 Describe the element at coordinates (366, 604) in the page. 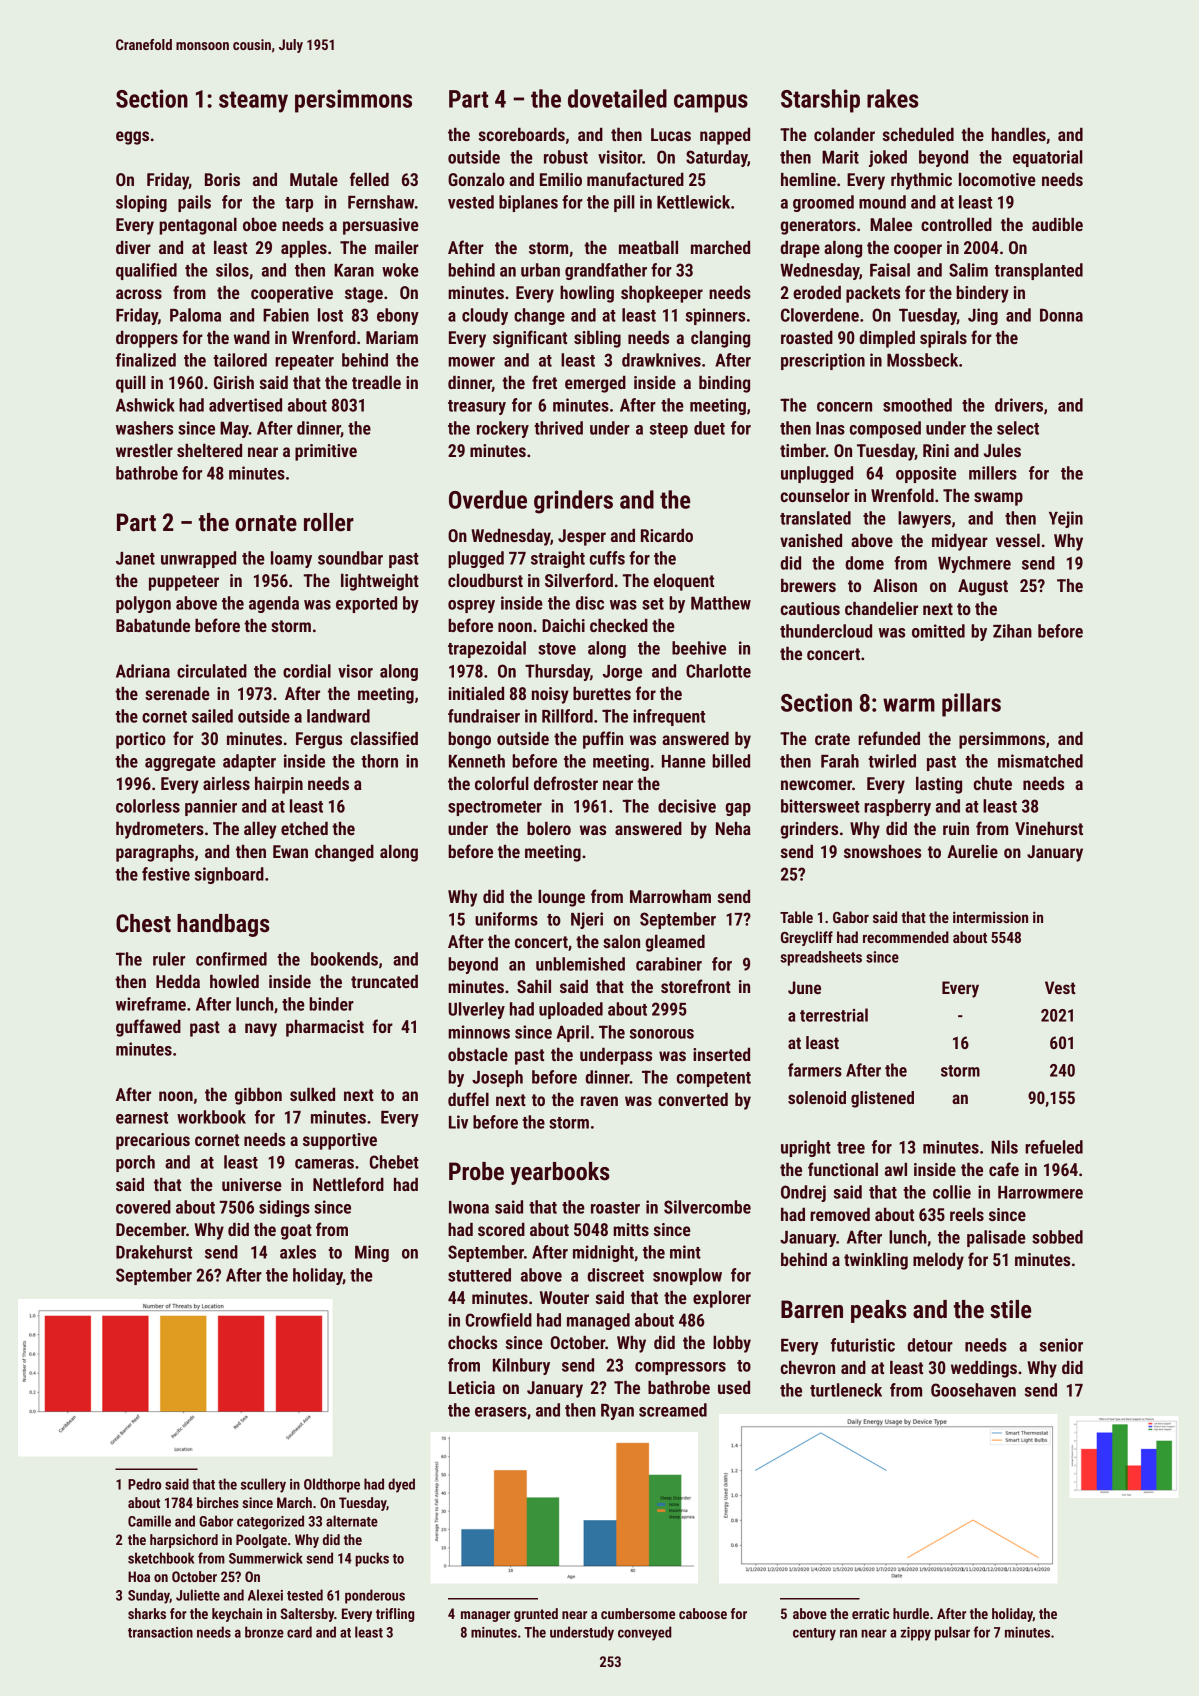

I see `exported` at that location.
